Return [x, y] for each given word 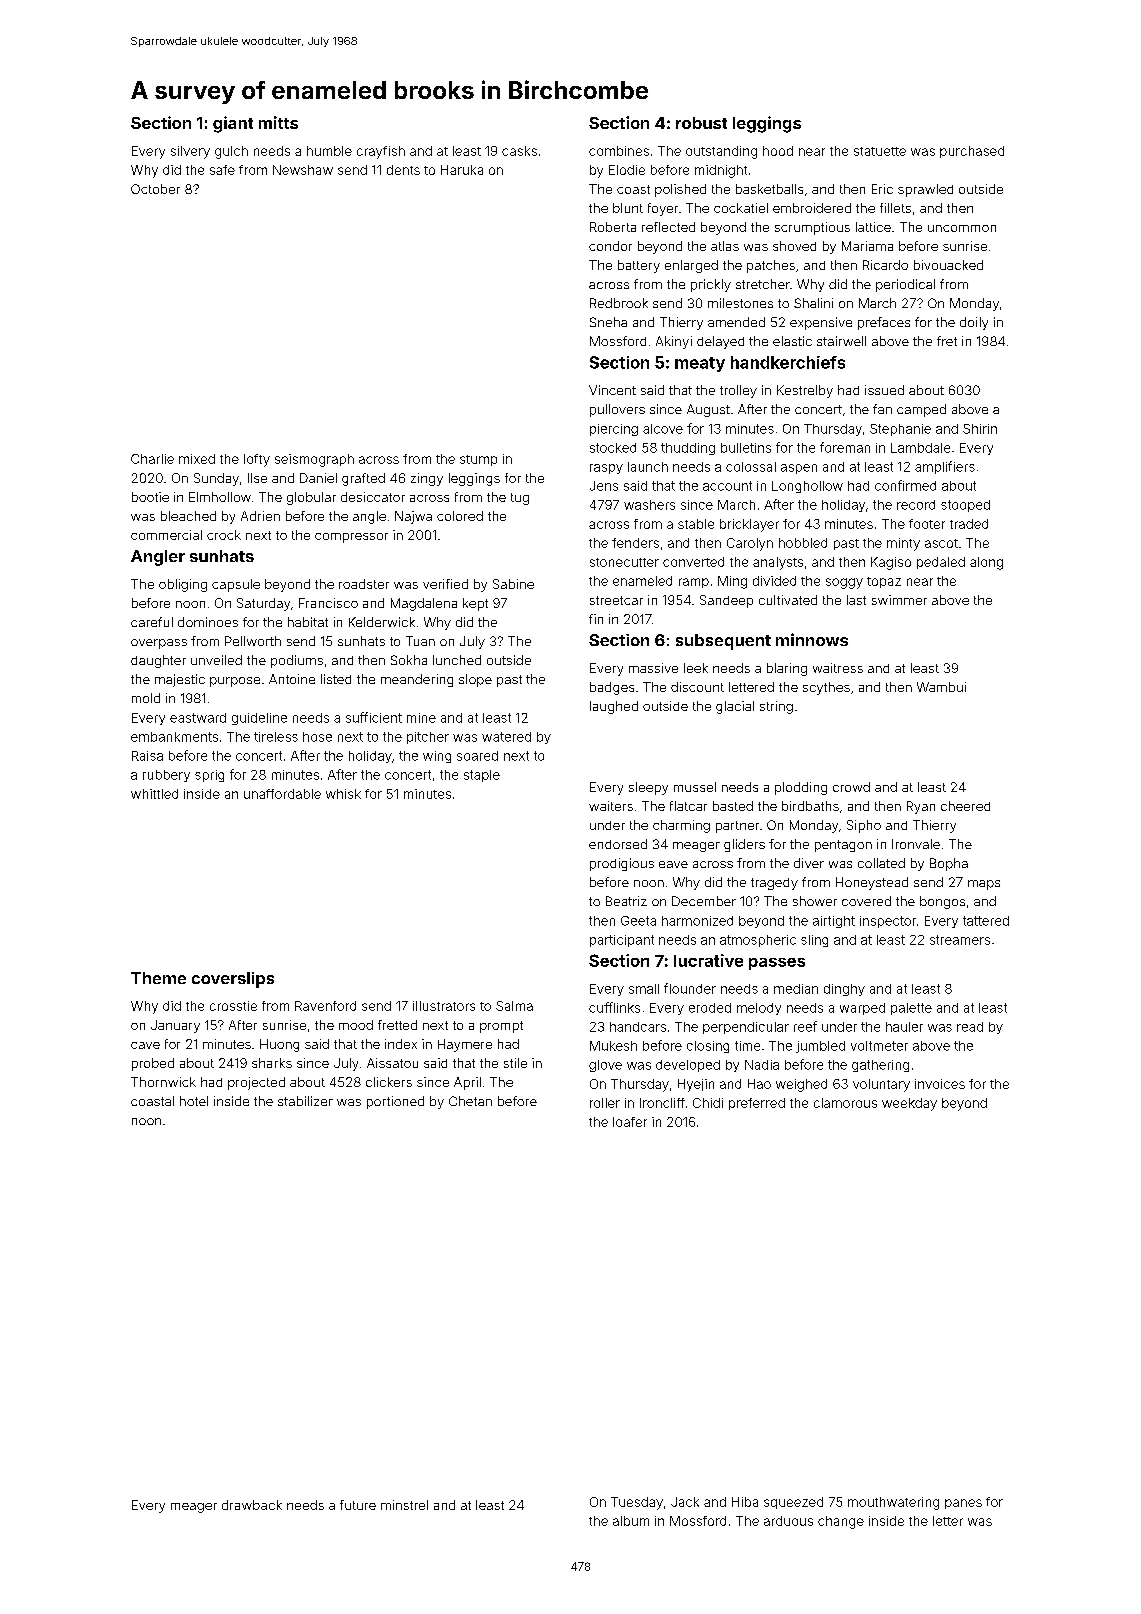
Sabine [513, 584]
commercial [166, 535]
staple [482, 776]
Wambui [941, 687]
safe [222, 170]
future [358, 1505]
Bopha [949, 864]
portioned [395, 1102]
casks [519, 151]
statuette [880, 151]
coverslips [233, 980]
